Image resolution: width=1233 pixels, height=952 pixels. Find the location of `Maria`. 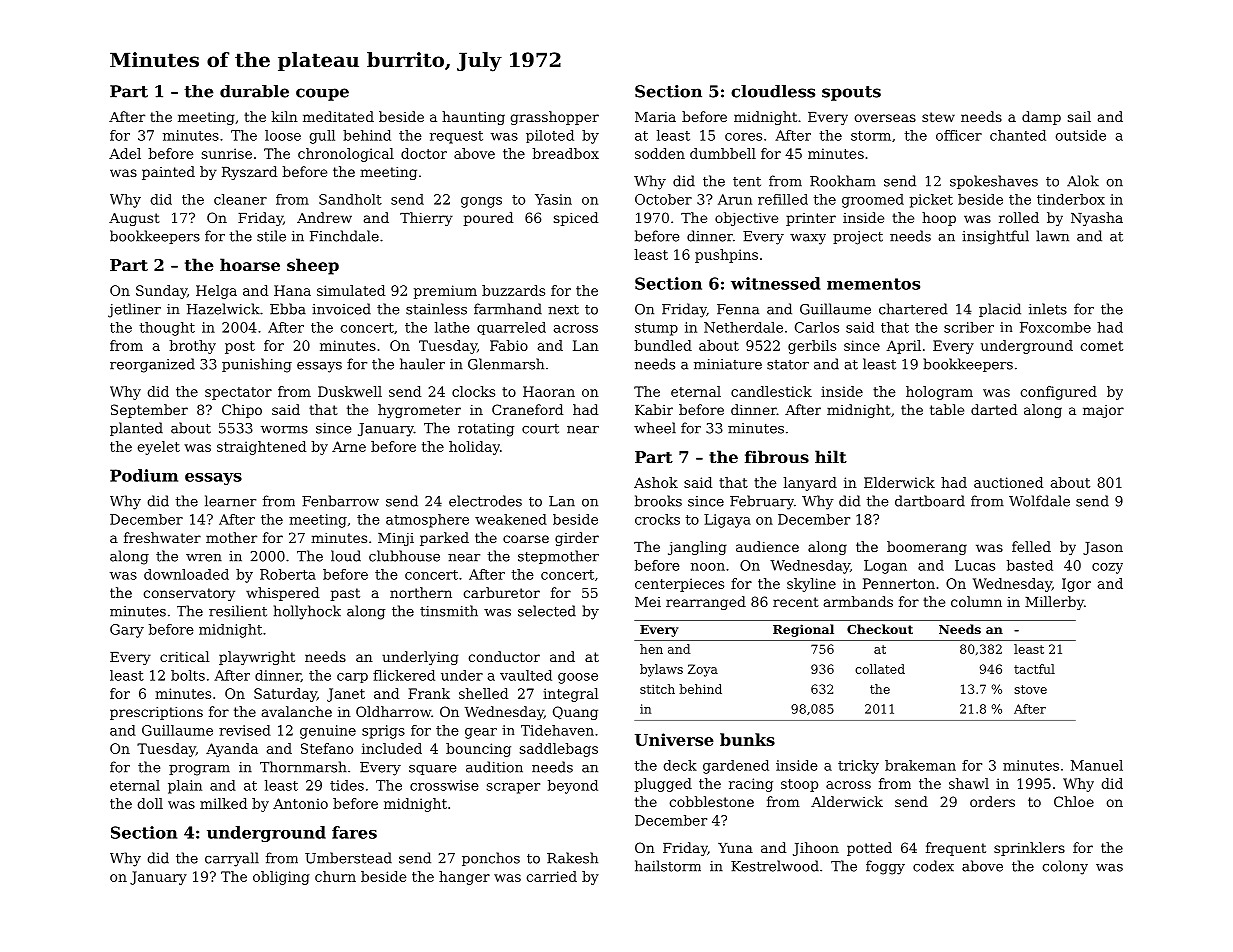

Maria is located at coordinates (655, 117).
